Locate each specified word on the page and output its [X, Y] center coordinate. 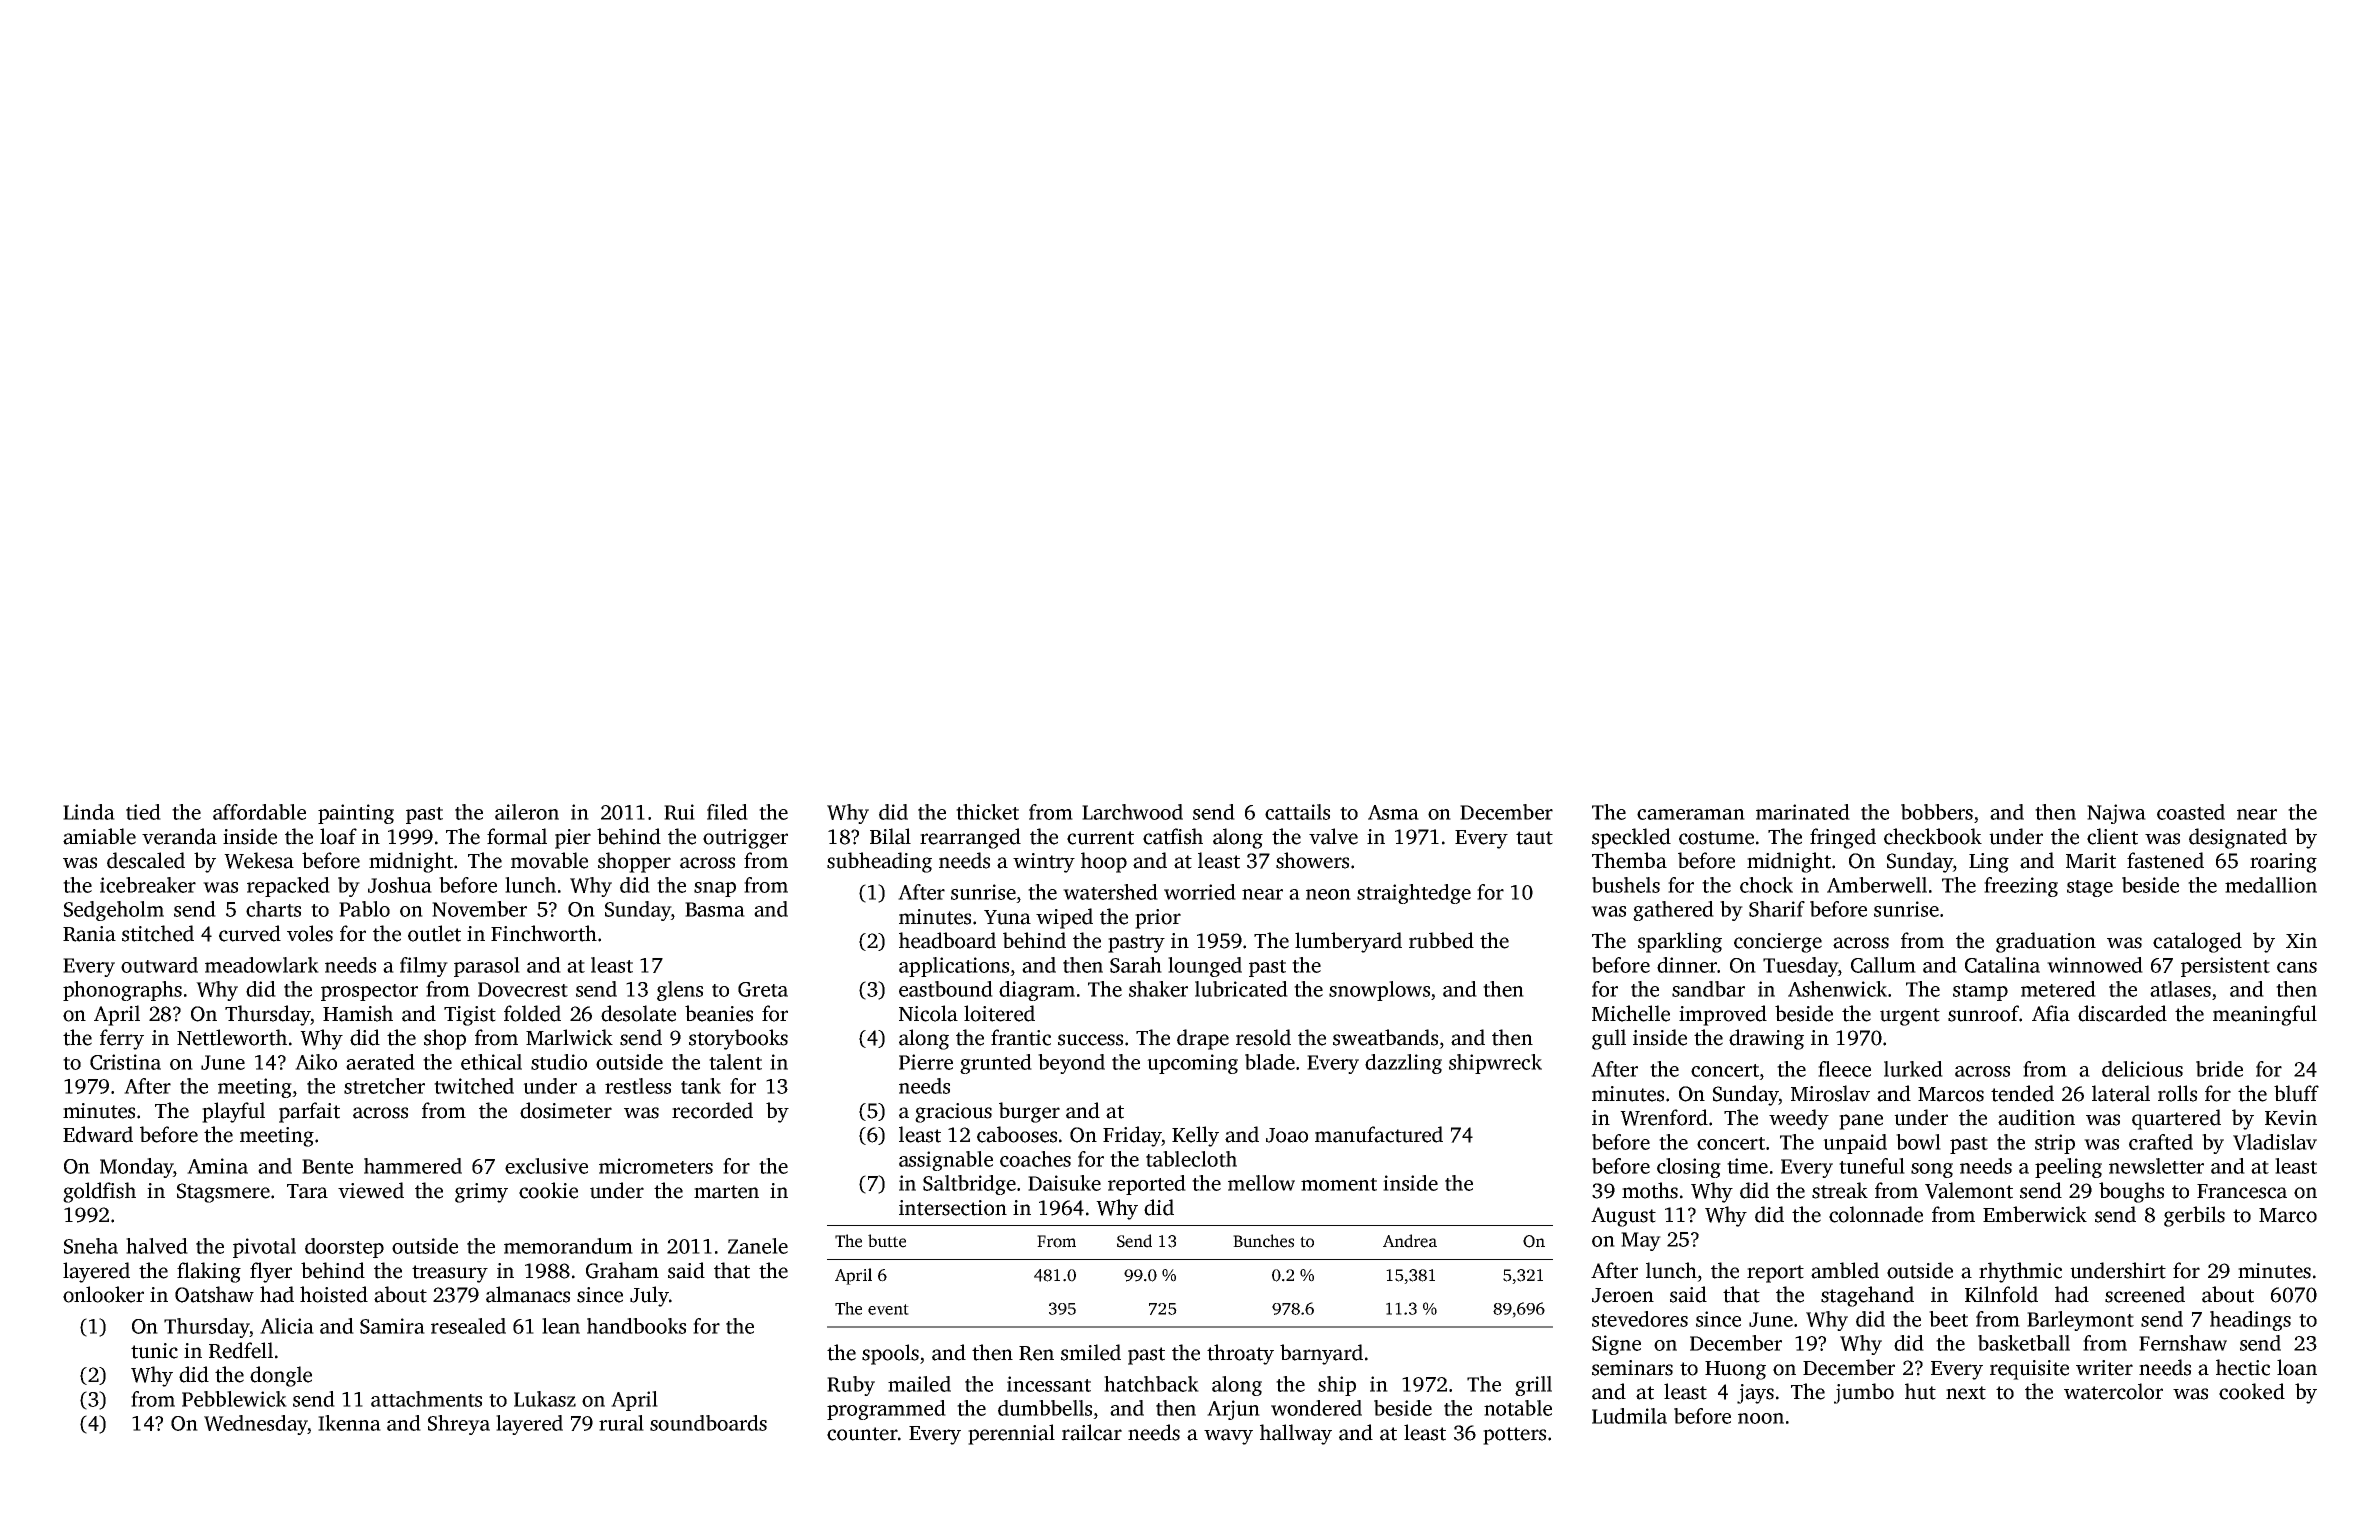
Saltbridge [969, 1185]
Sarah [1136, 965]
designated [2238, 838]
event [888, 1309]
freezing [2021, 887]
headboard [947, 940]
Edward [98, 1134]
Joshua [400, 885]
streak [1840, 1190]
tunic [154, 1351]
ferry [122, 1039]
